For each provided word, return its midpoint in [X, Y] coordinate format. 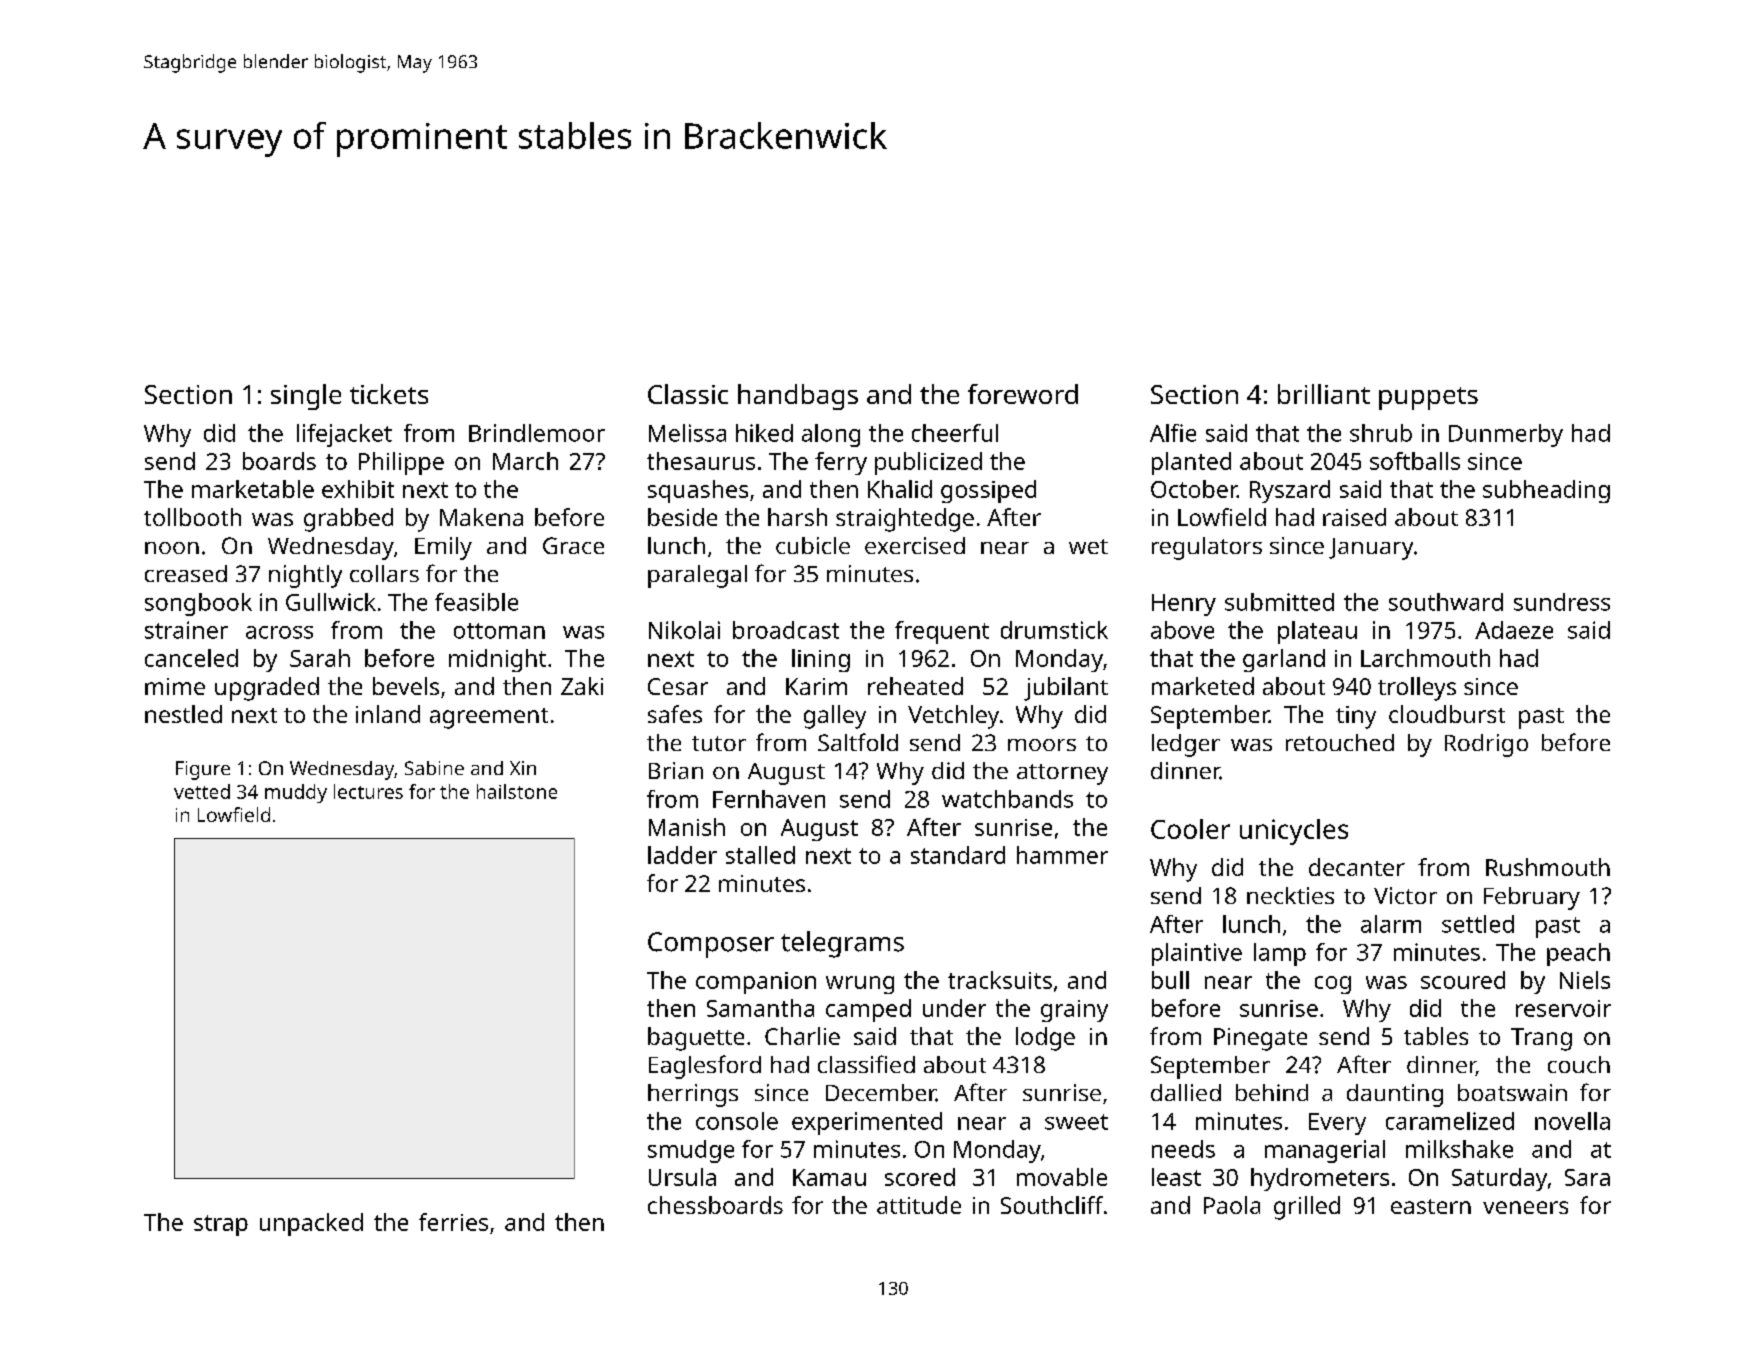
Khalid [900, 489]
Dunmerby [1506, 435]
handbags [798, 397]
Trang [1541, 1039]
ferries [453, 1222]
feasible [476, 602]
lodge [1045, 1039]
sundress [1562, 602]
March [525, 461]
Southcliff [1052, 1205]
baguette [696, 1039]
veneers [1525, 1207]
